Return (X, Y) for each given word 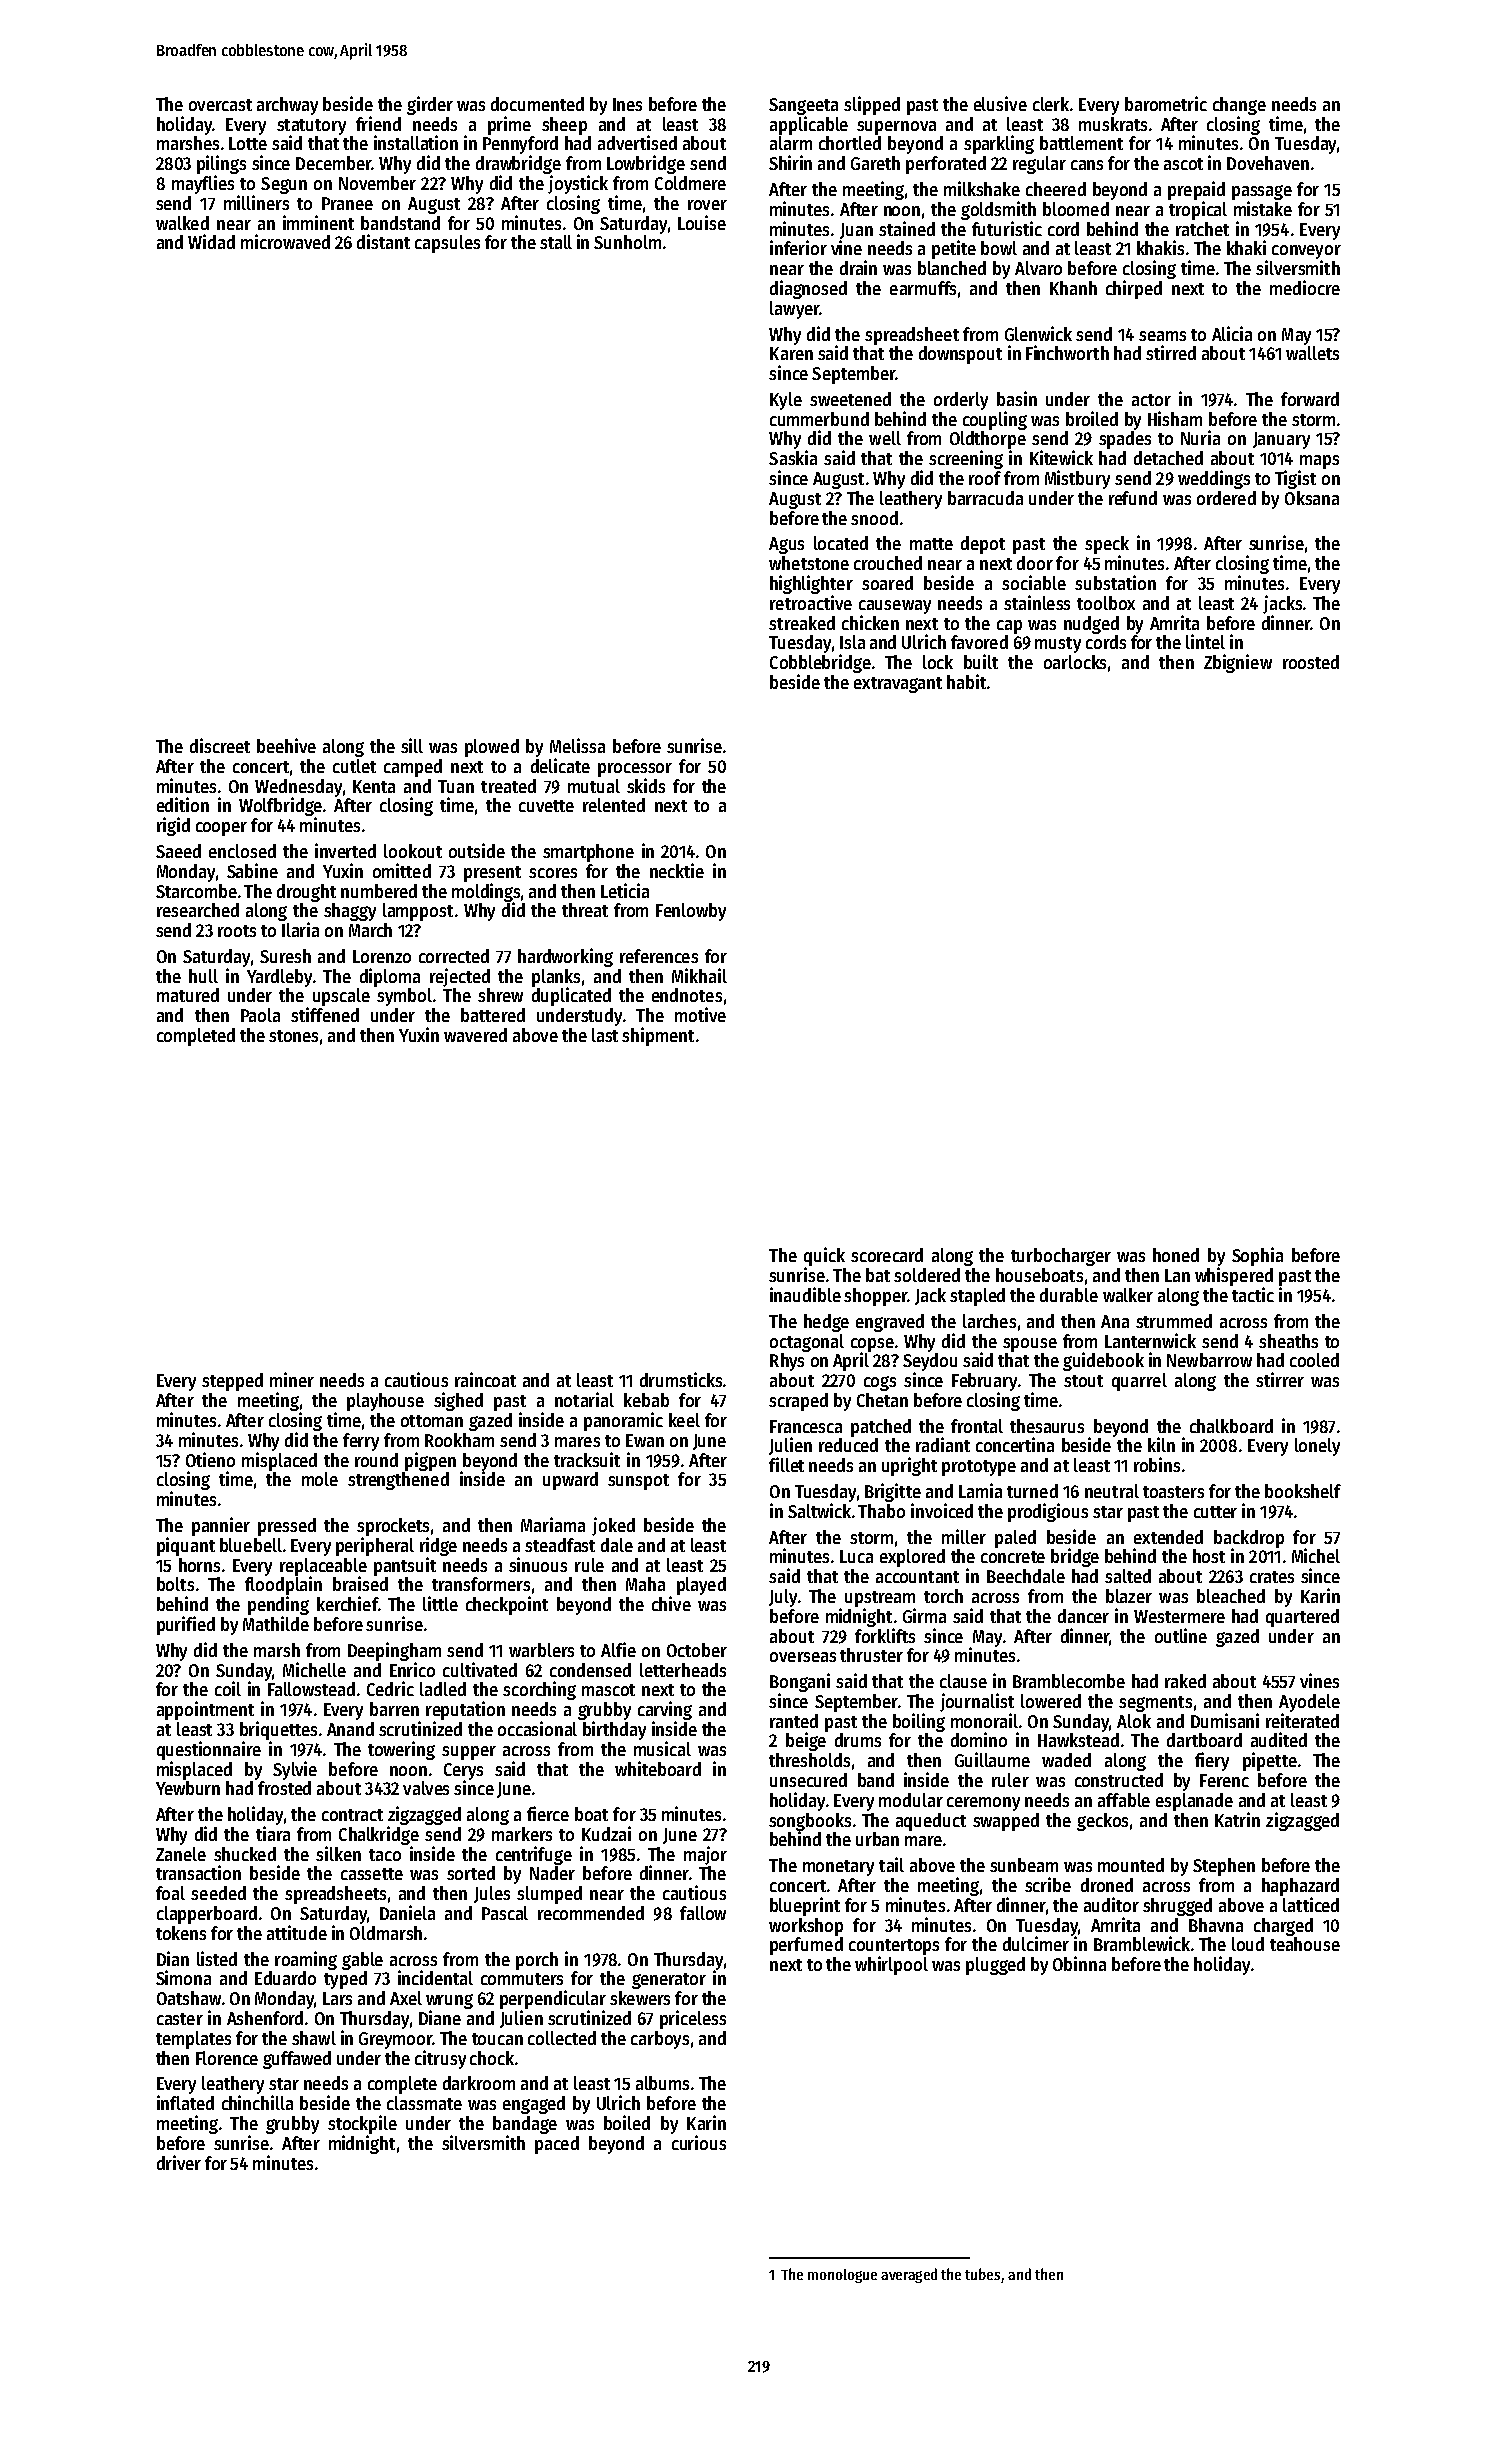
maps (1319, 462)
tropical (1198, 210)
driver (179, 2162)
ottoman (432, 1421)
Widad (211, 241)
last (605, 1035)
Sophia (1257, 1256)
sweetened (850, 399)
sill (412, 745)
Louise (702, 222)
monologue (842, 2276)
